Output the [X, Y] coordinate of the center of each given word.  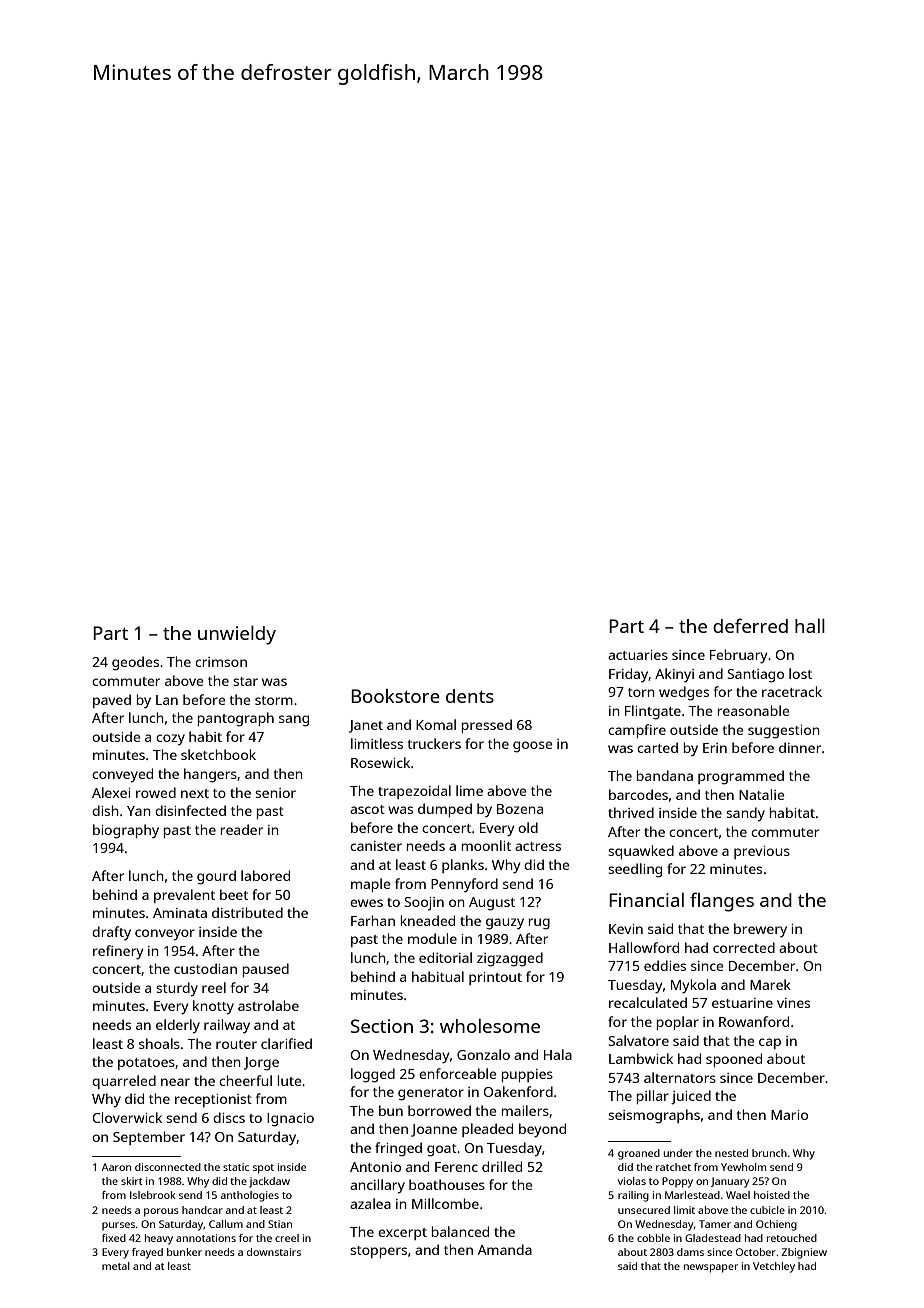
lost [800, 673]
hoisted [772, 1195]
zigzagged [510, 959]
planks [463, 866]
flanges [722, 902]
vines [793, 1003]
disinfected [190, 810]
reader [242, 829]
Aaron [116, 1167]
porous [161, 1212]
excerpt [402, 1234]
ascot [367, 809]
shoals [159, 1043]
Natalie [762, 794]
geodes [135, 663]
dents [470, 696]
